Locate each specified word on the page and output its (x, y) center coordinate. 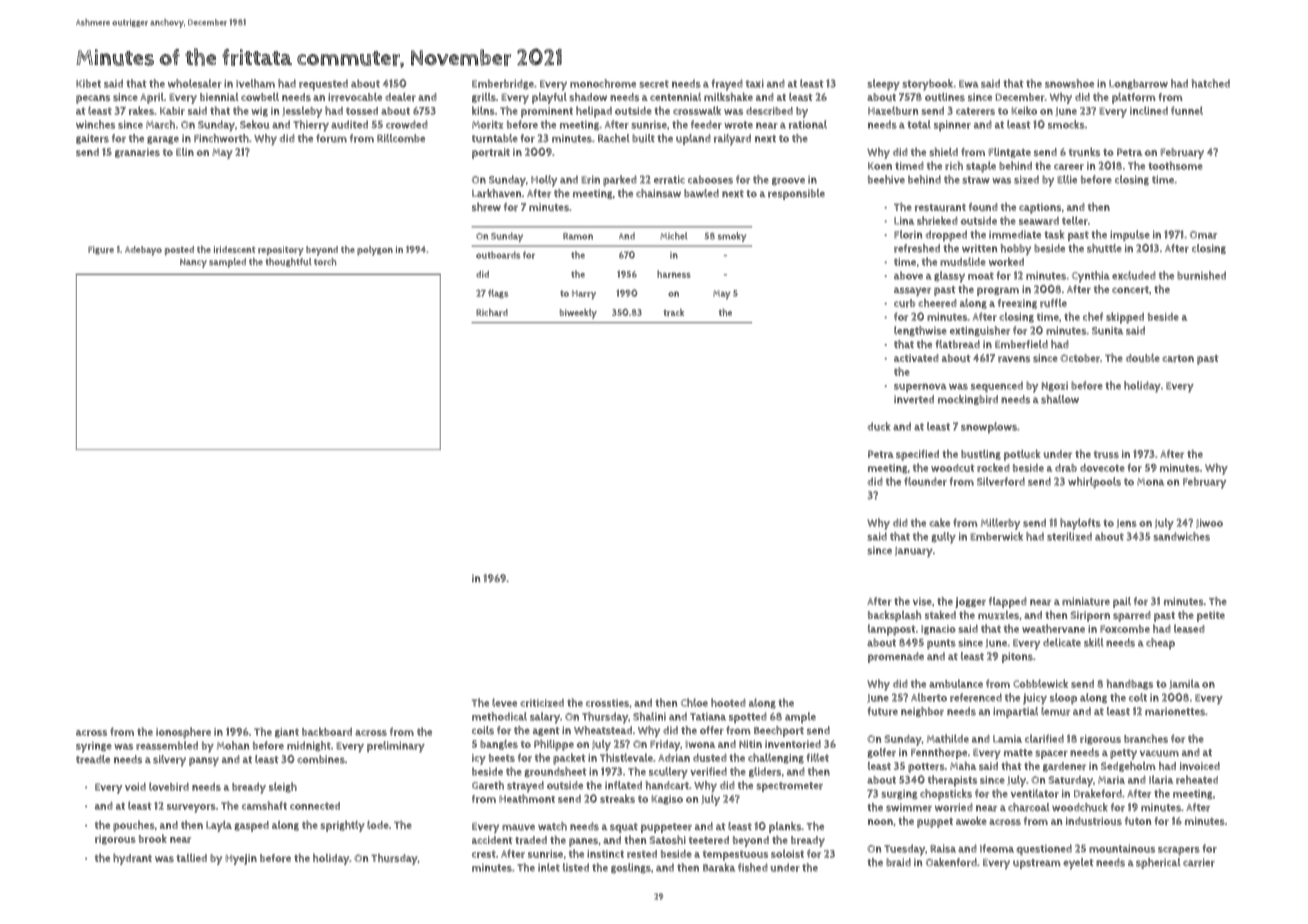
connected (315, 806)
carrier (1199, 862)
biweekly (578, 314)
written (979, 248)
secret (654, 84)
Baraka (719, 867)
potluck (1022, 455)
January (914, 552)
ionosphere (183, 733)
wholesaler (195, 83)
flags (498, 293)
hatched (1211, 83)
